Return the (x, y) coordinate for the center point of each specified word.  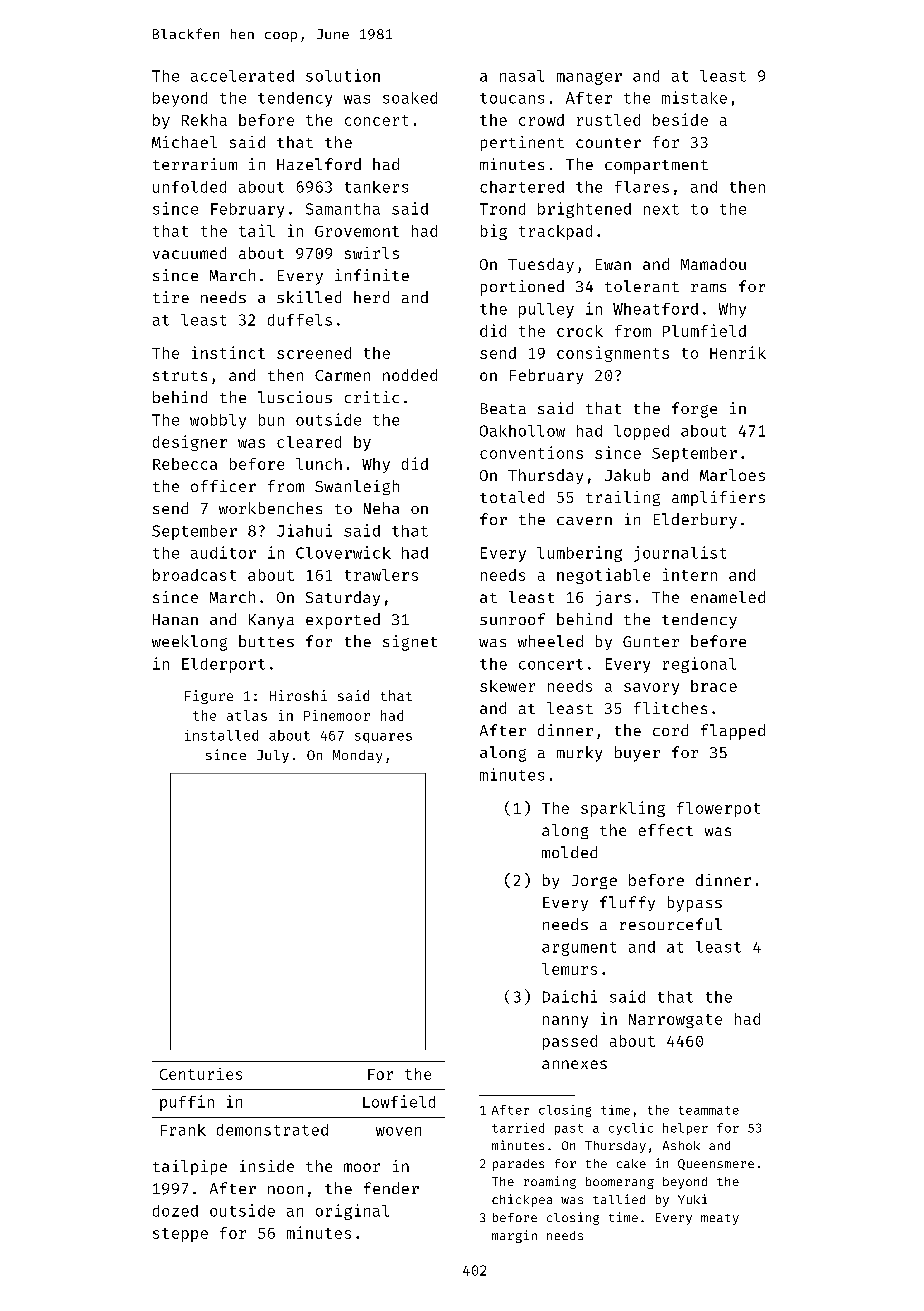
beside (680, 119)
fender (391, 1188)
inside (267, 1166)
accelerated (242, 76)
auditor (223, 552)
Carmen (342, 375)
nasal (522, 76)
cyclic (631, 1129)
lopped (641, 432)
